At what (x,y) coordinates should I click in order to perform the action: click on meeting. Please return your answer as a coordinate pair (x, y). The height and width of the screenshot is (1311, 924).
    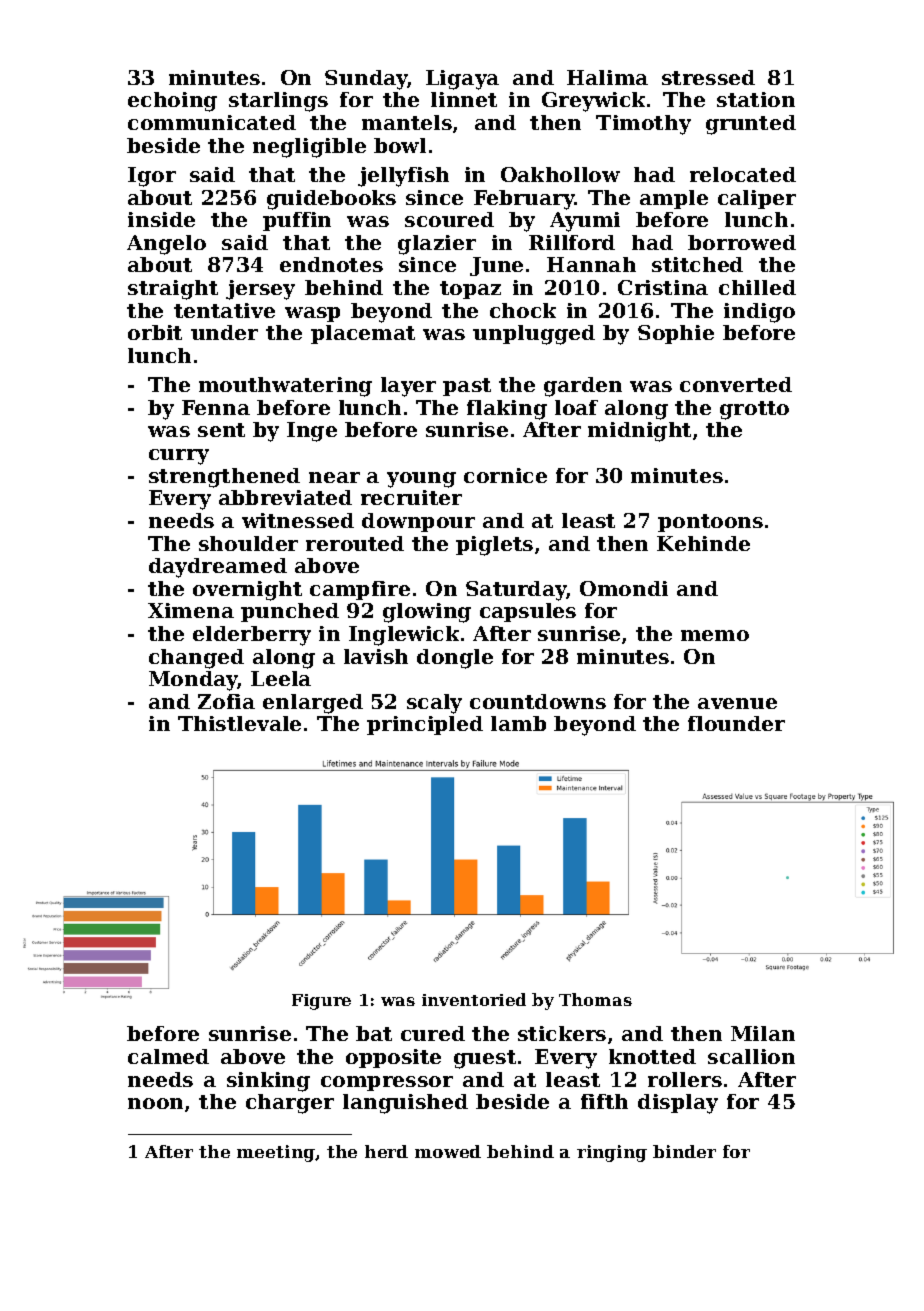
    Looking at the image, I should click on (276, 1153).
